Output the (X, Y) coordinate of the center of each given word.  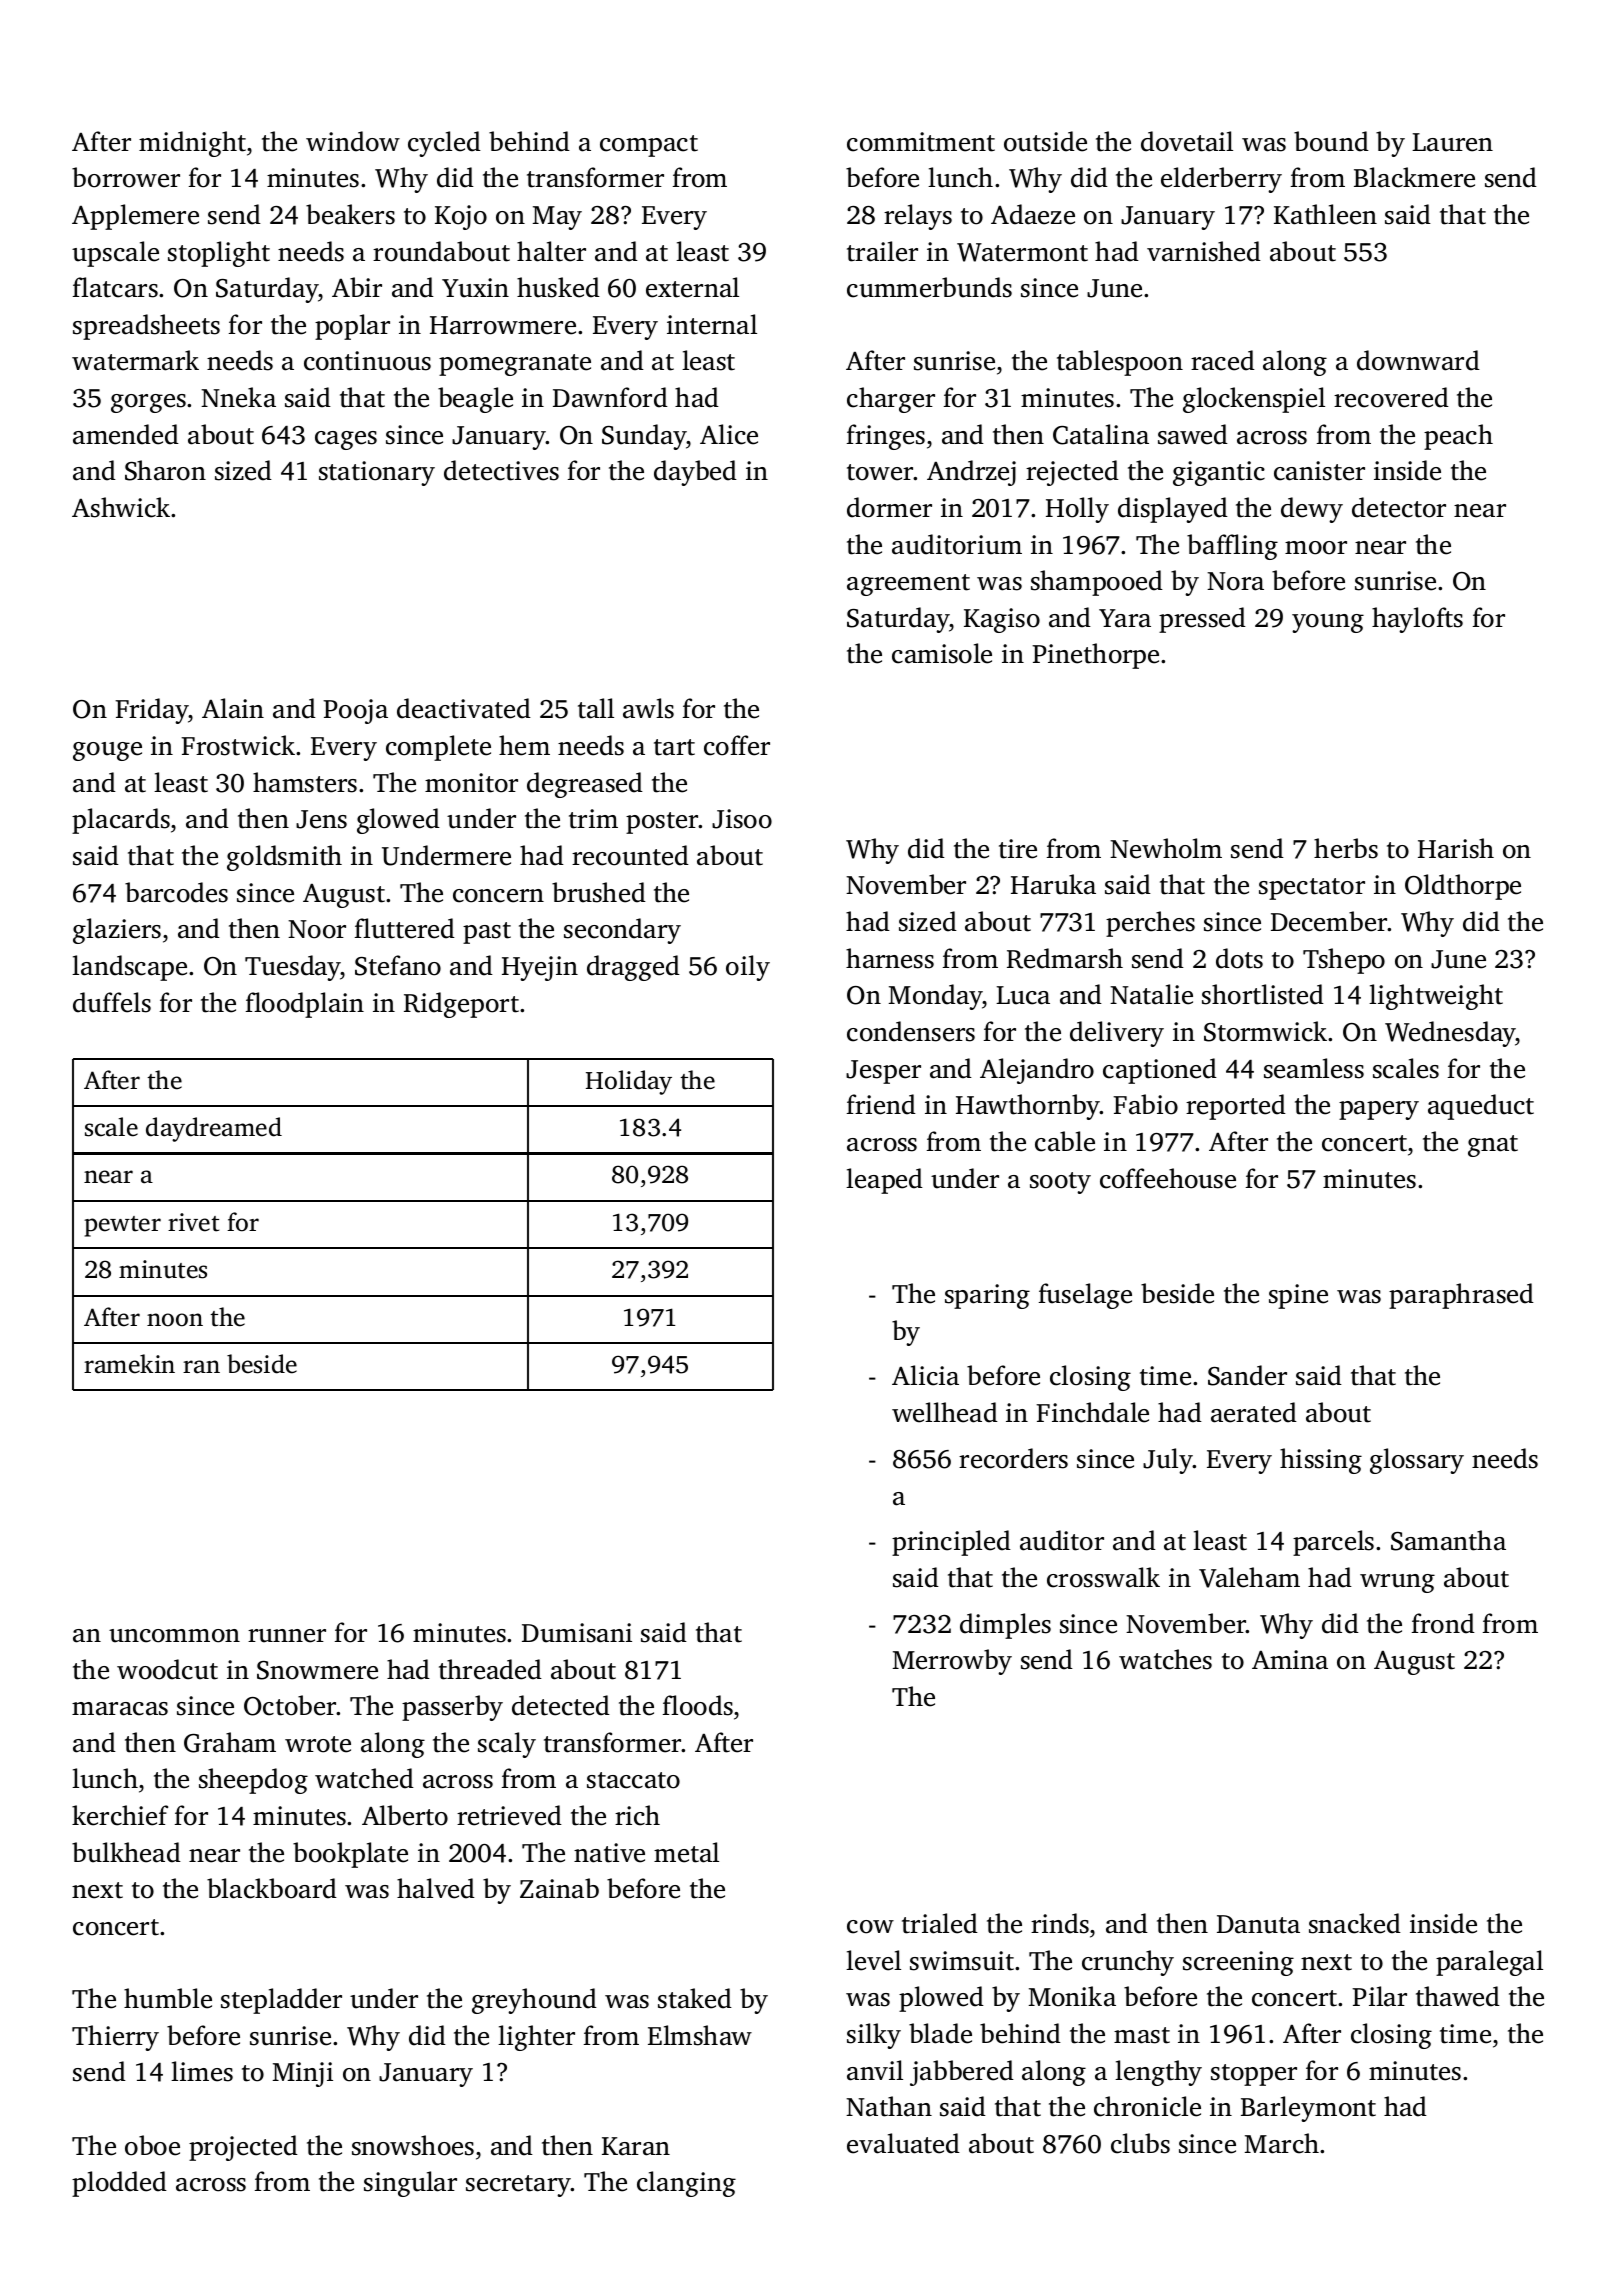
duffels (112, 1002)
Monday (936, 997)
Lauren (1452, 142)
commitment (921, 142)
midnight (192, 144)
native (609, 1853)
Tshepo (1344, 961)
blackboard (272, 1888)
